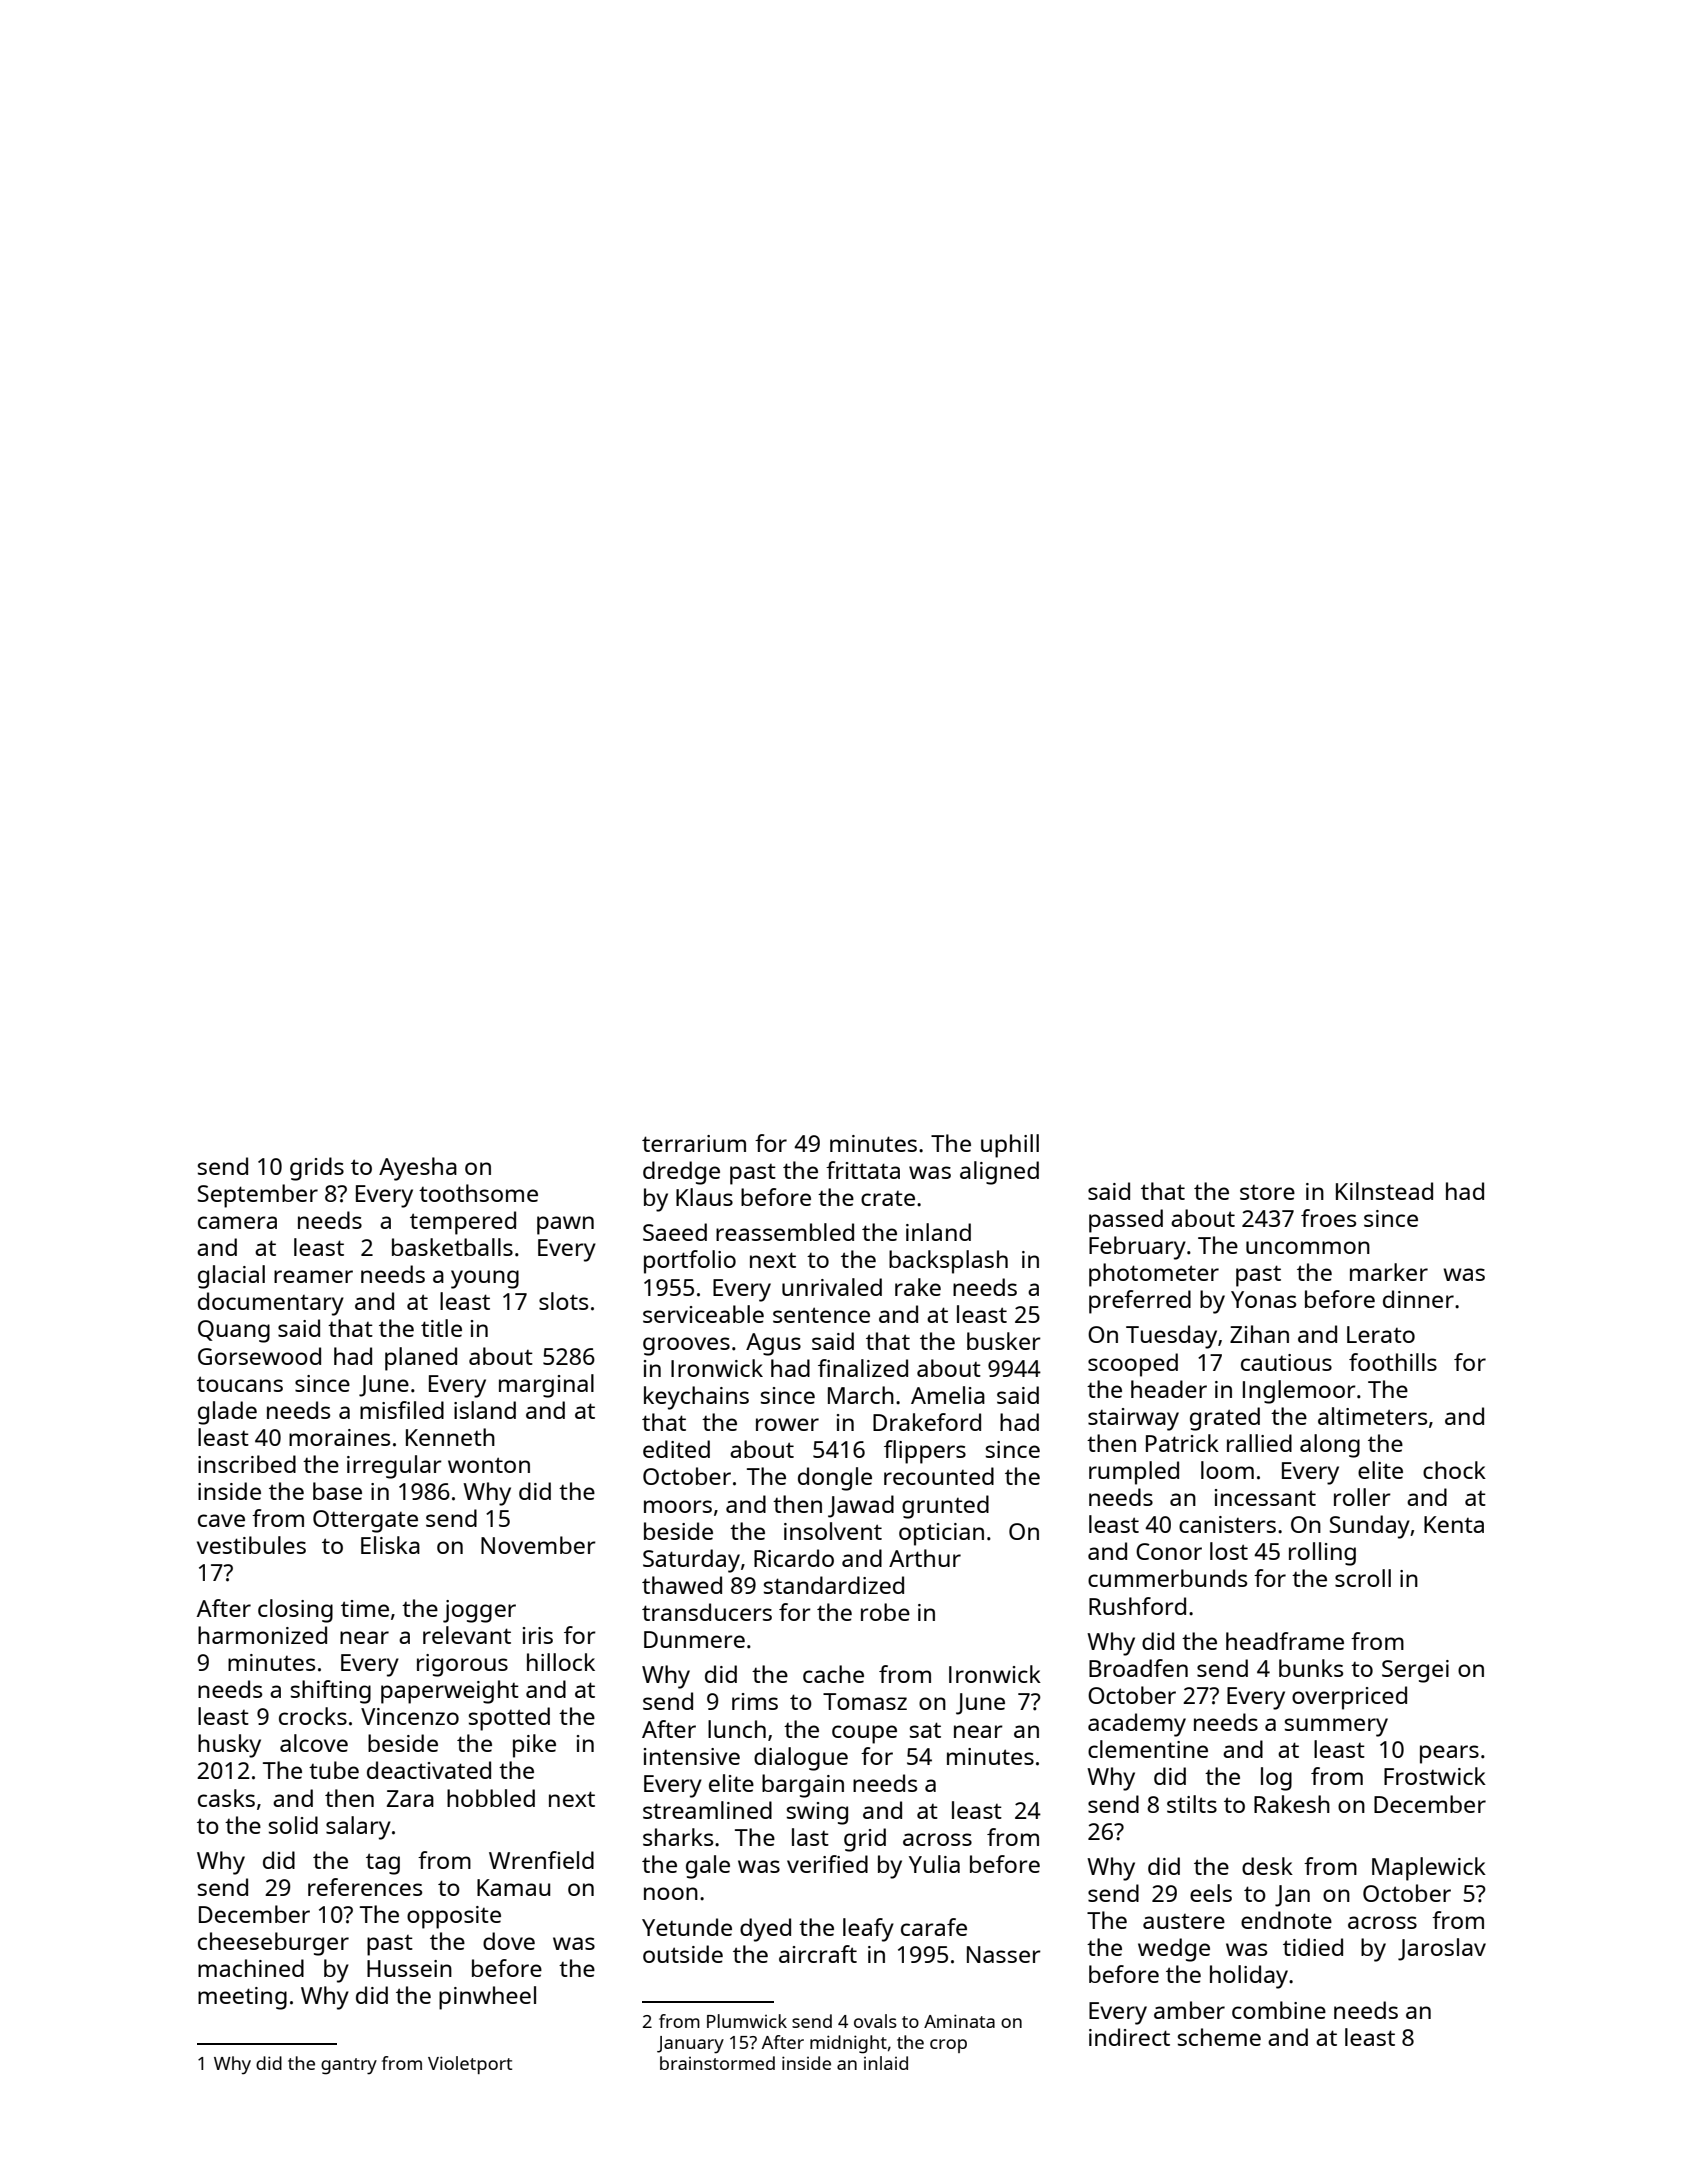 The image size is (1683, 2178). I want to click on gantry, so click(349, 2066).
